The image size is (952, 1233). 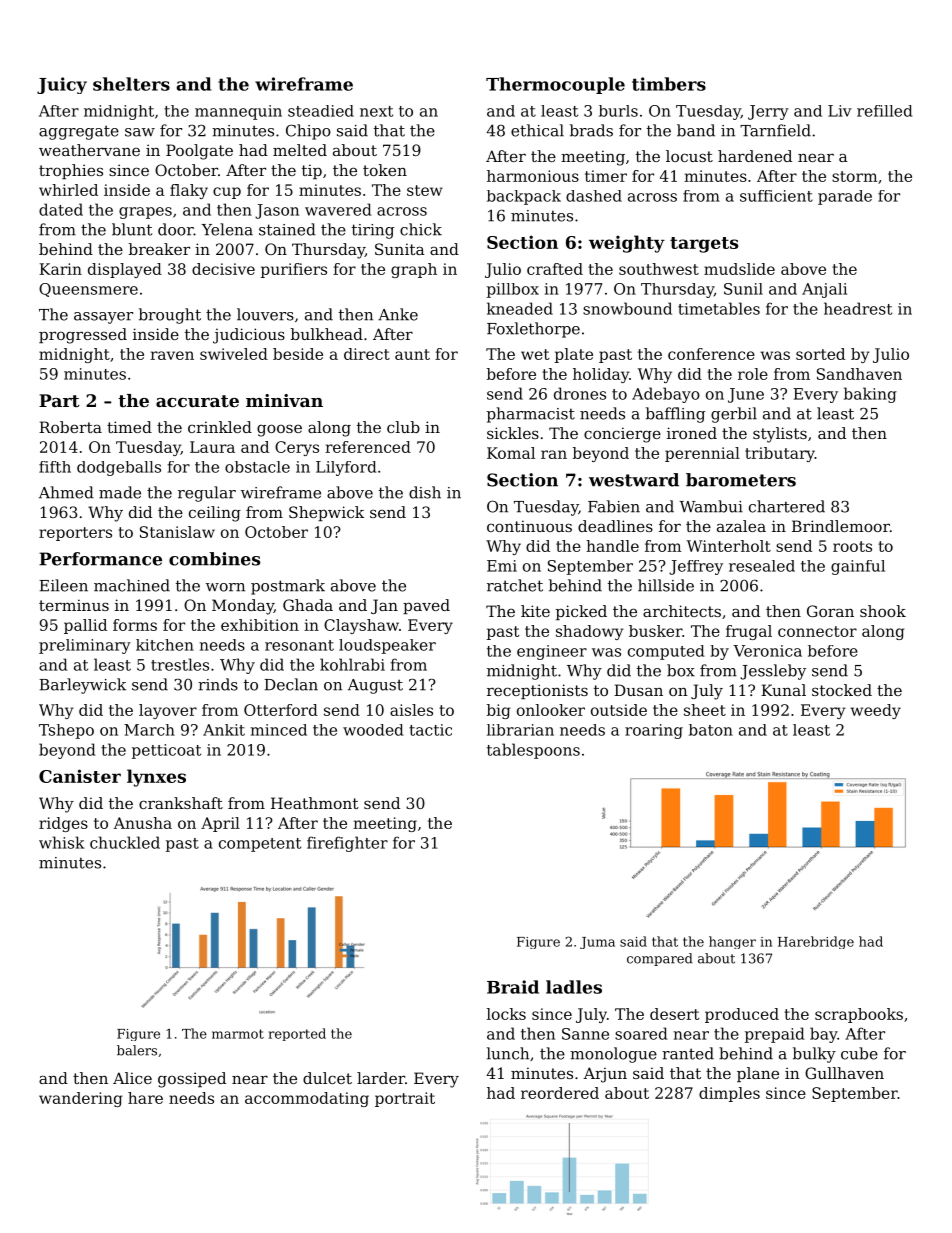 I want to click on weedy, so click(x=876, y=711).
